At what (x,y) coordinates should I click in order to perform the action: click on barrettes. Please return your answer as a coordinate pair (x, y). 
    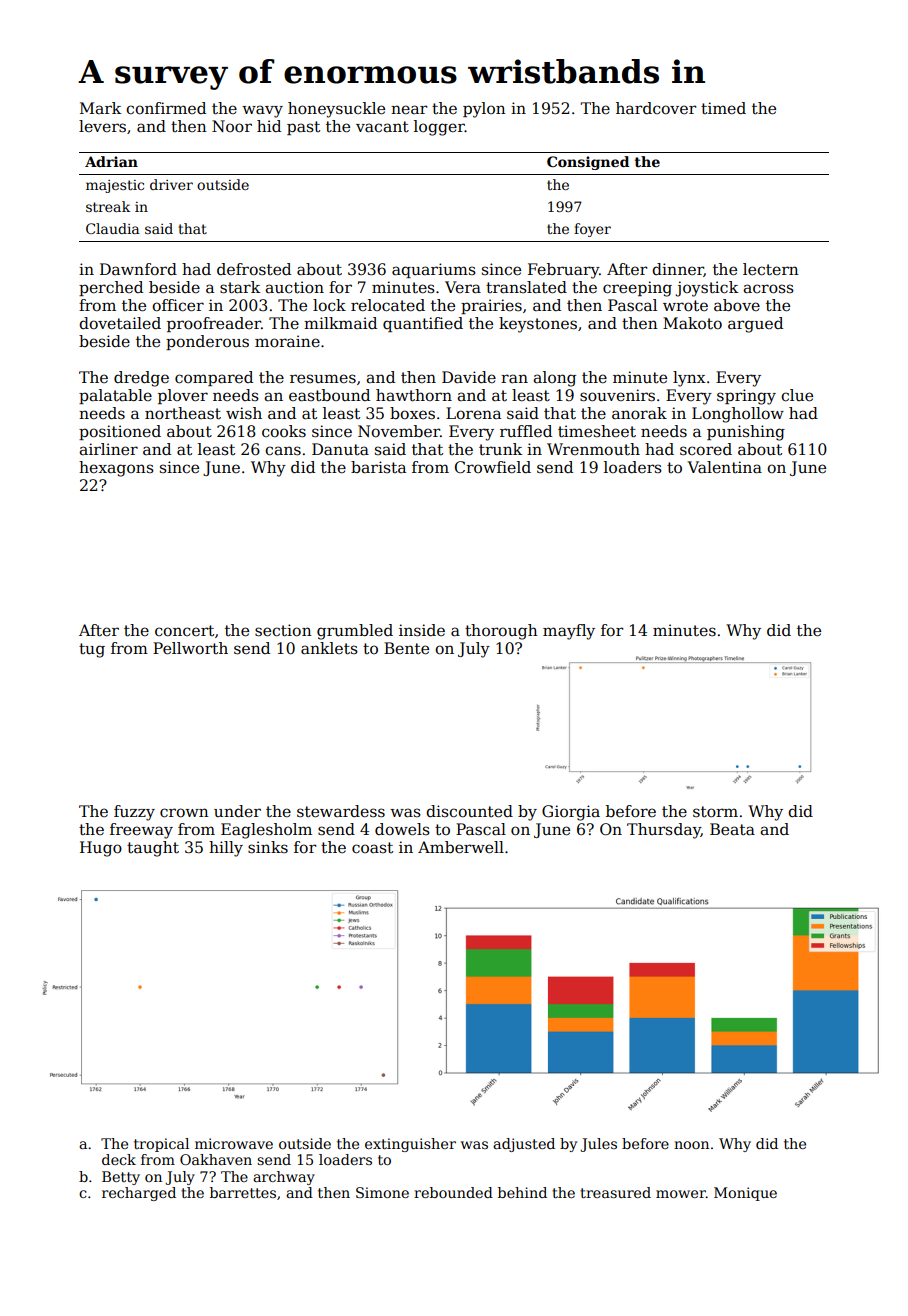
    Looking at the image, I should click on (243, 1192).
